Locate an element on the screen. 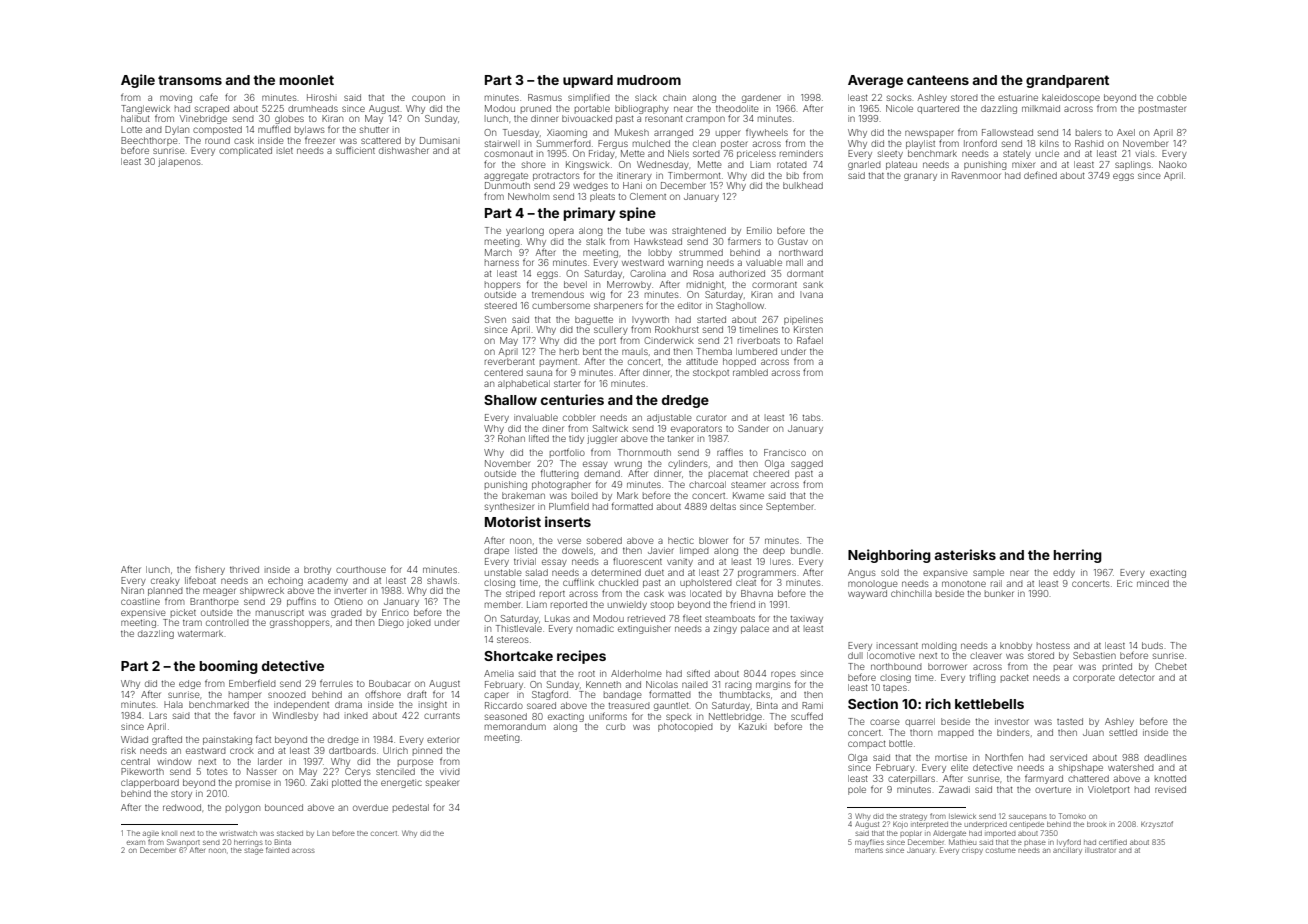  pinned is located at coordinates (427, 751).
